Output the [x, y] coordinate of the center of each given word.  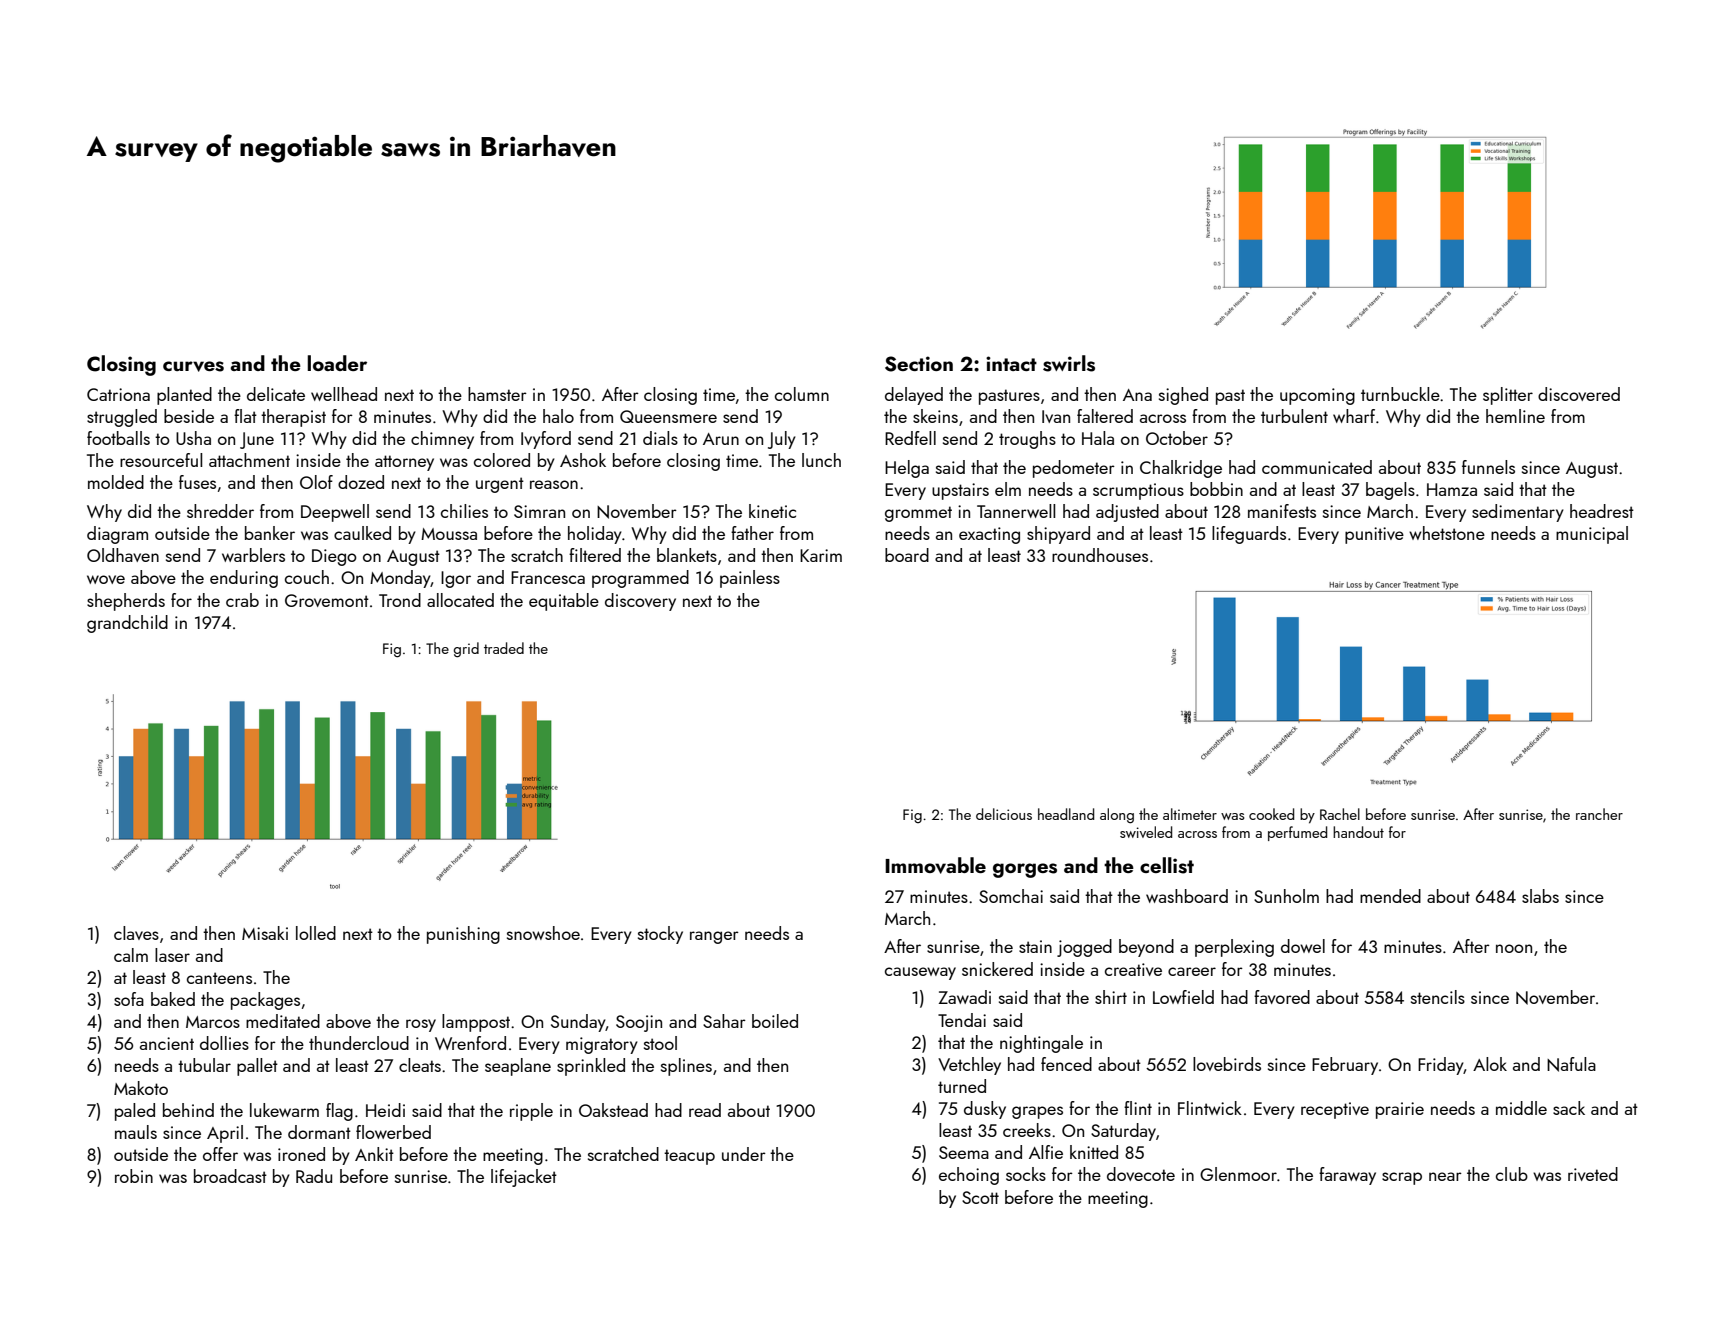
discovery [640, 602]
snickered [997, 969]
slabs [1540, 896]
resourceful [161, 460]
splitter [1508, 396]
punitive [1374, 535]
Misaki [265, 933]
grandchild [127, 624]
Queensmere [668, 416]
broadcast [230, 1176]
